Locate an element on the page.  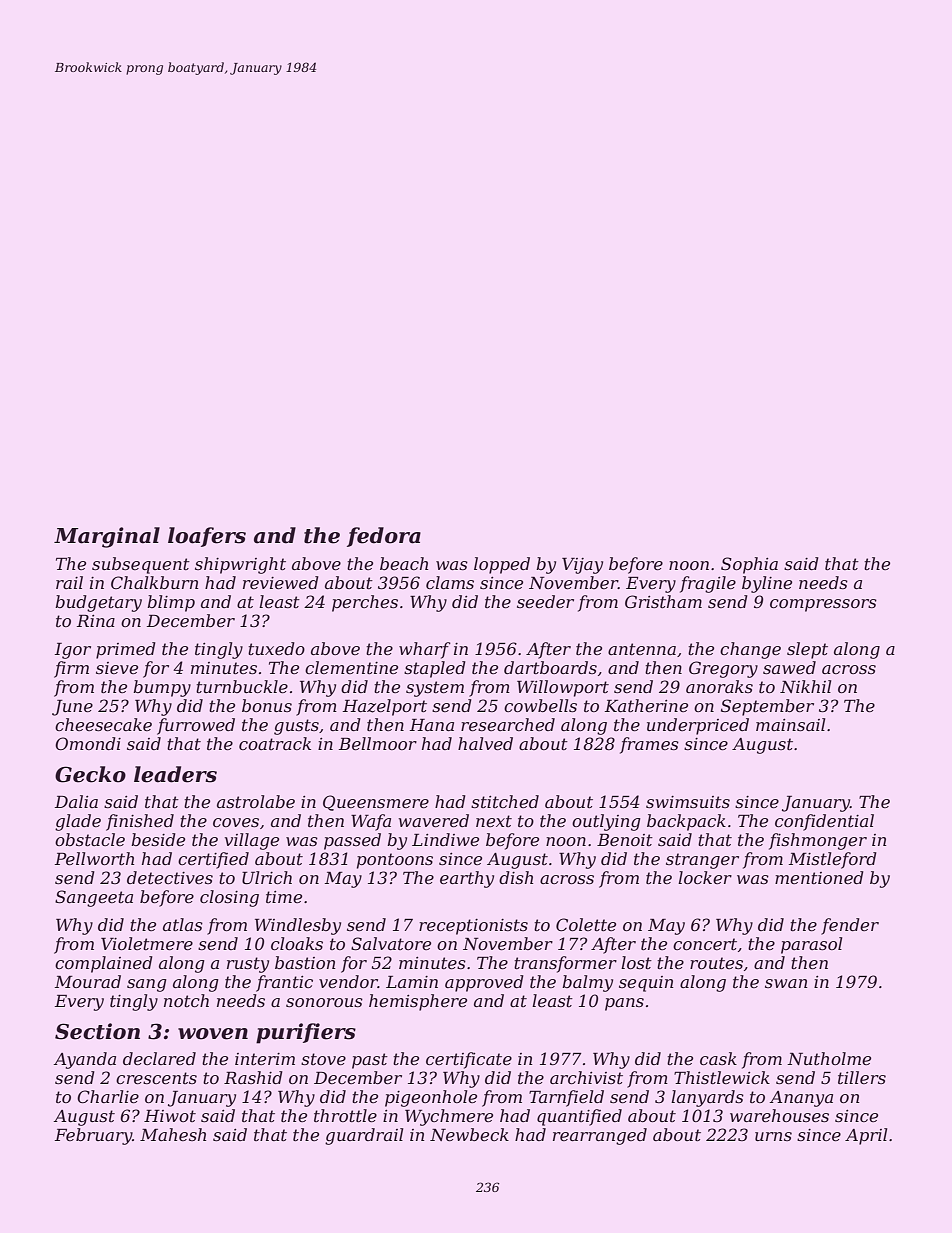
complained is located at coordinates (104, 964).
